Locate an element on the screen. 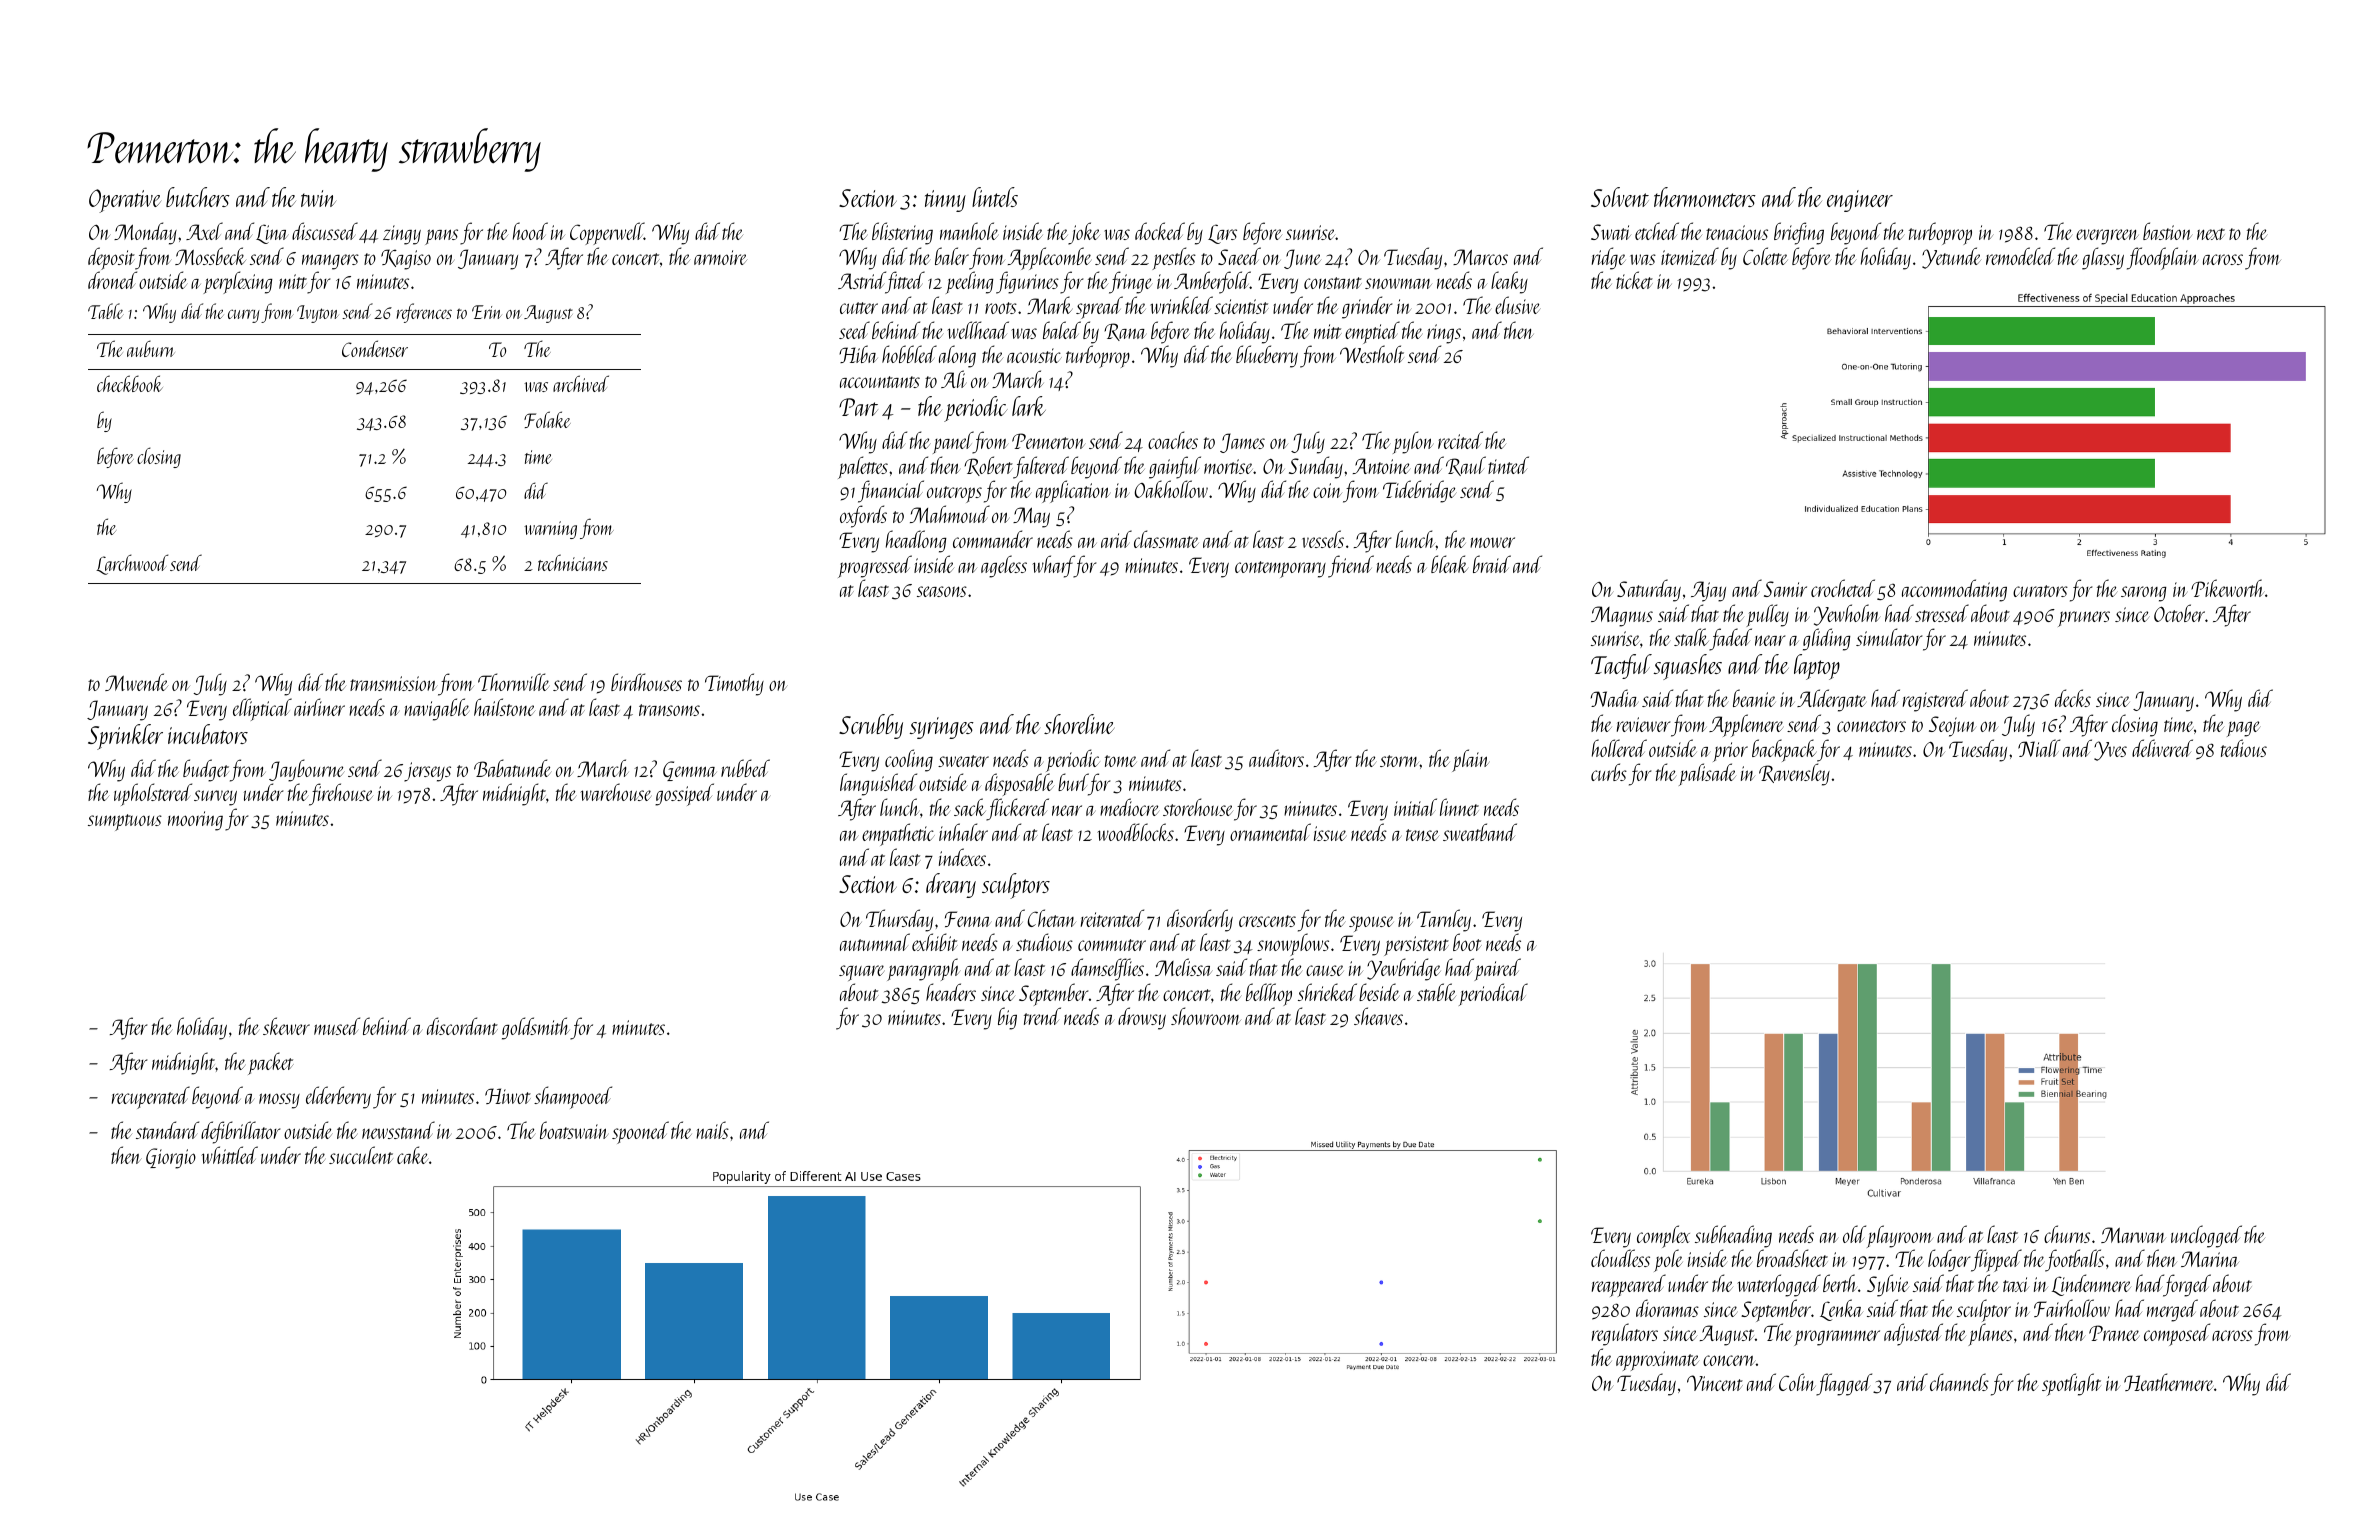 The height and width of the screenshot is (1540, 2380). hailstone is located at coordinates (504, 707).
